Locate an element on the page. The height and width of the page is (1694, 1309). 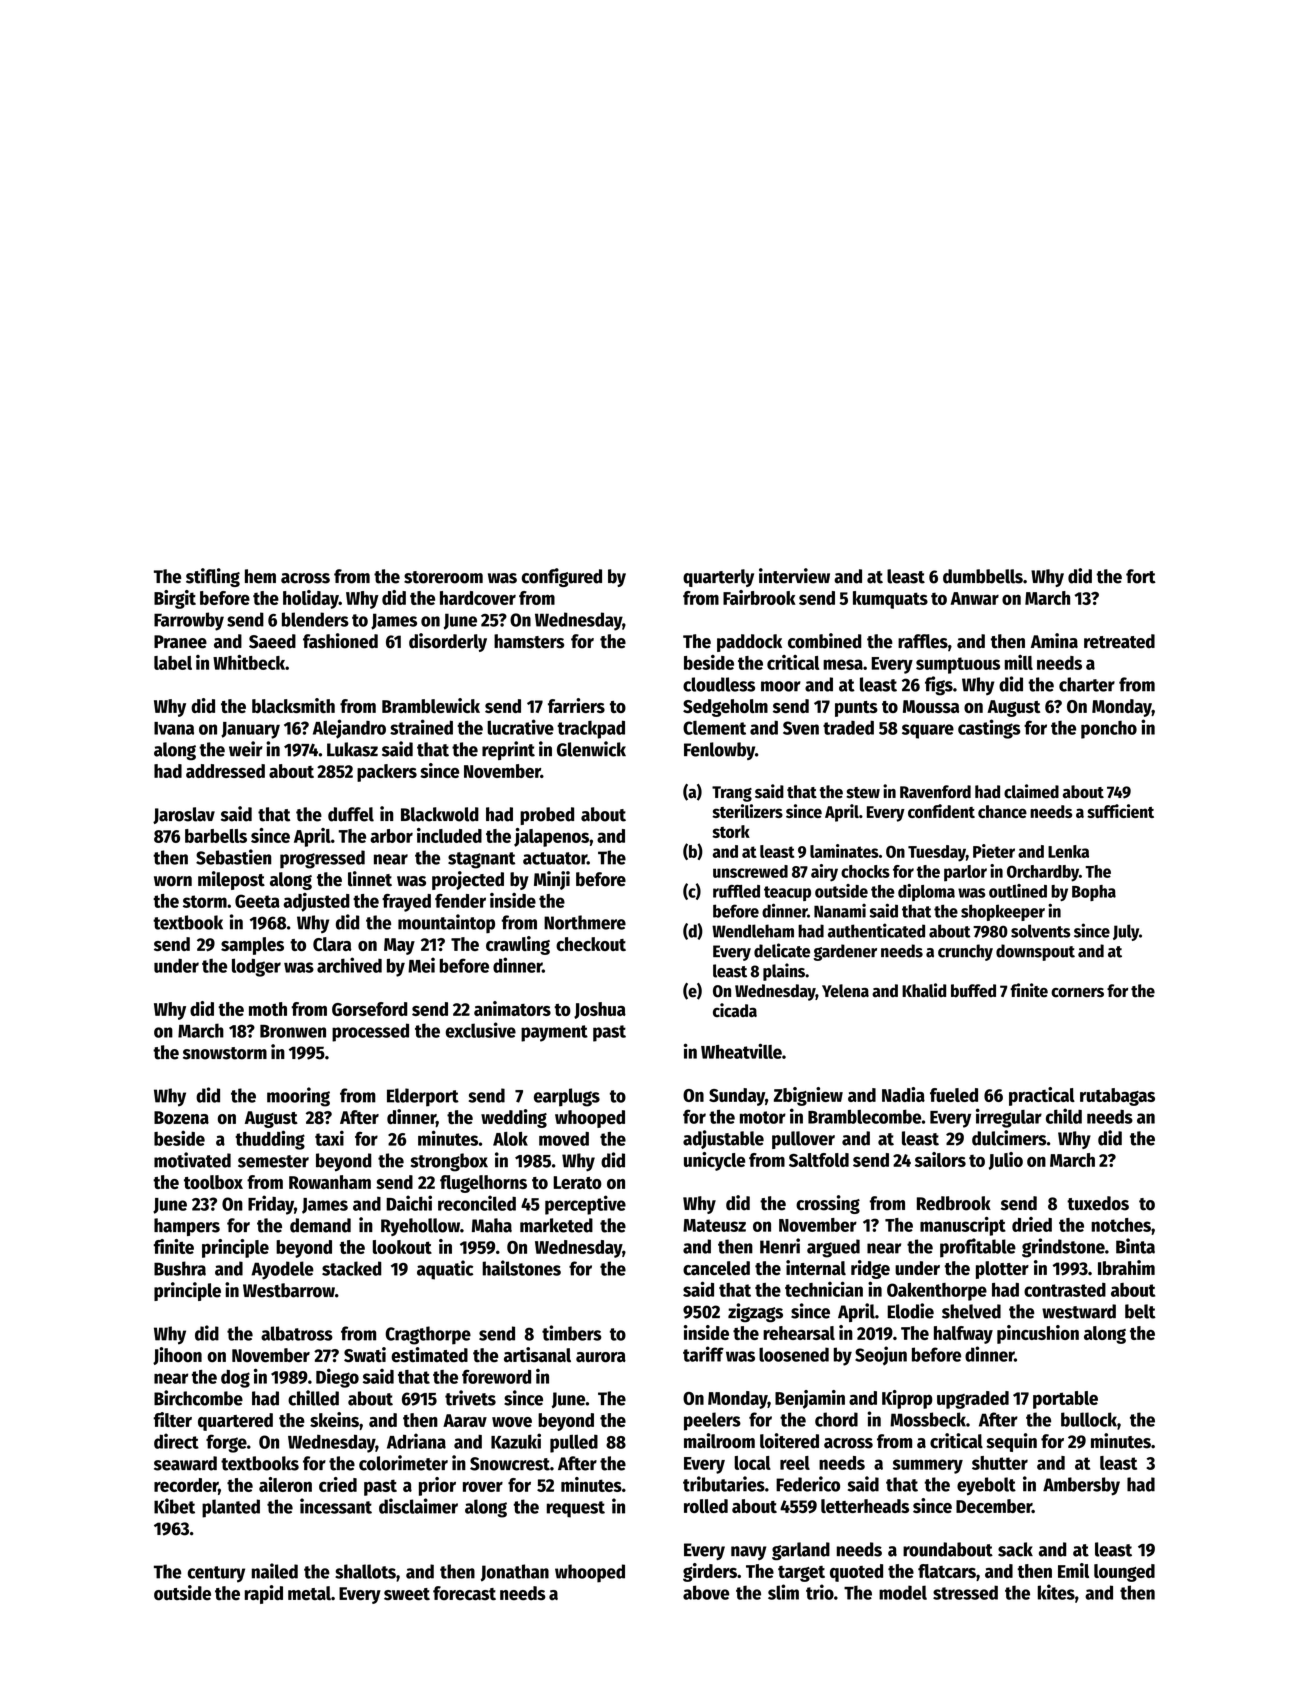
exclusive is located at coordinates (481, 1030).
